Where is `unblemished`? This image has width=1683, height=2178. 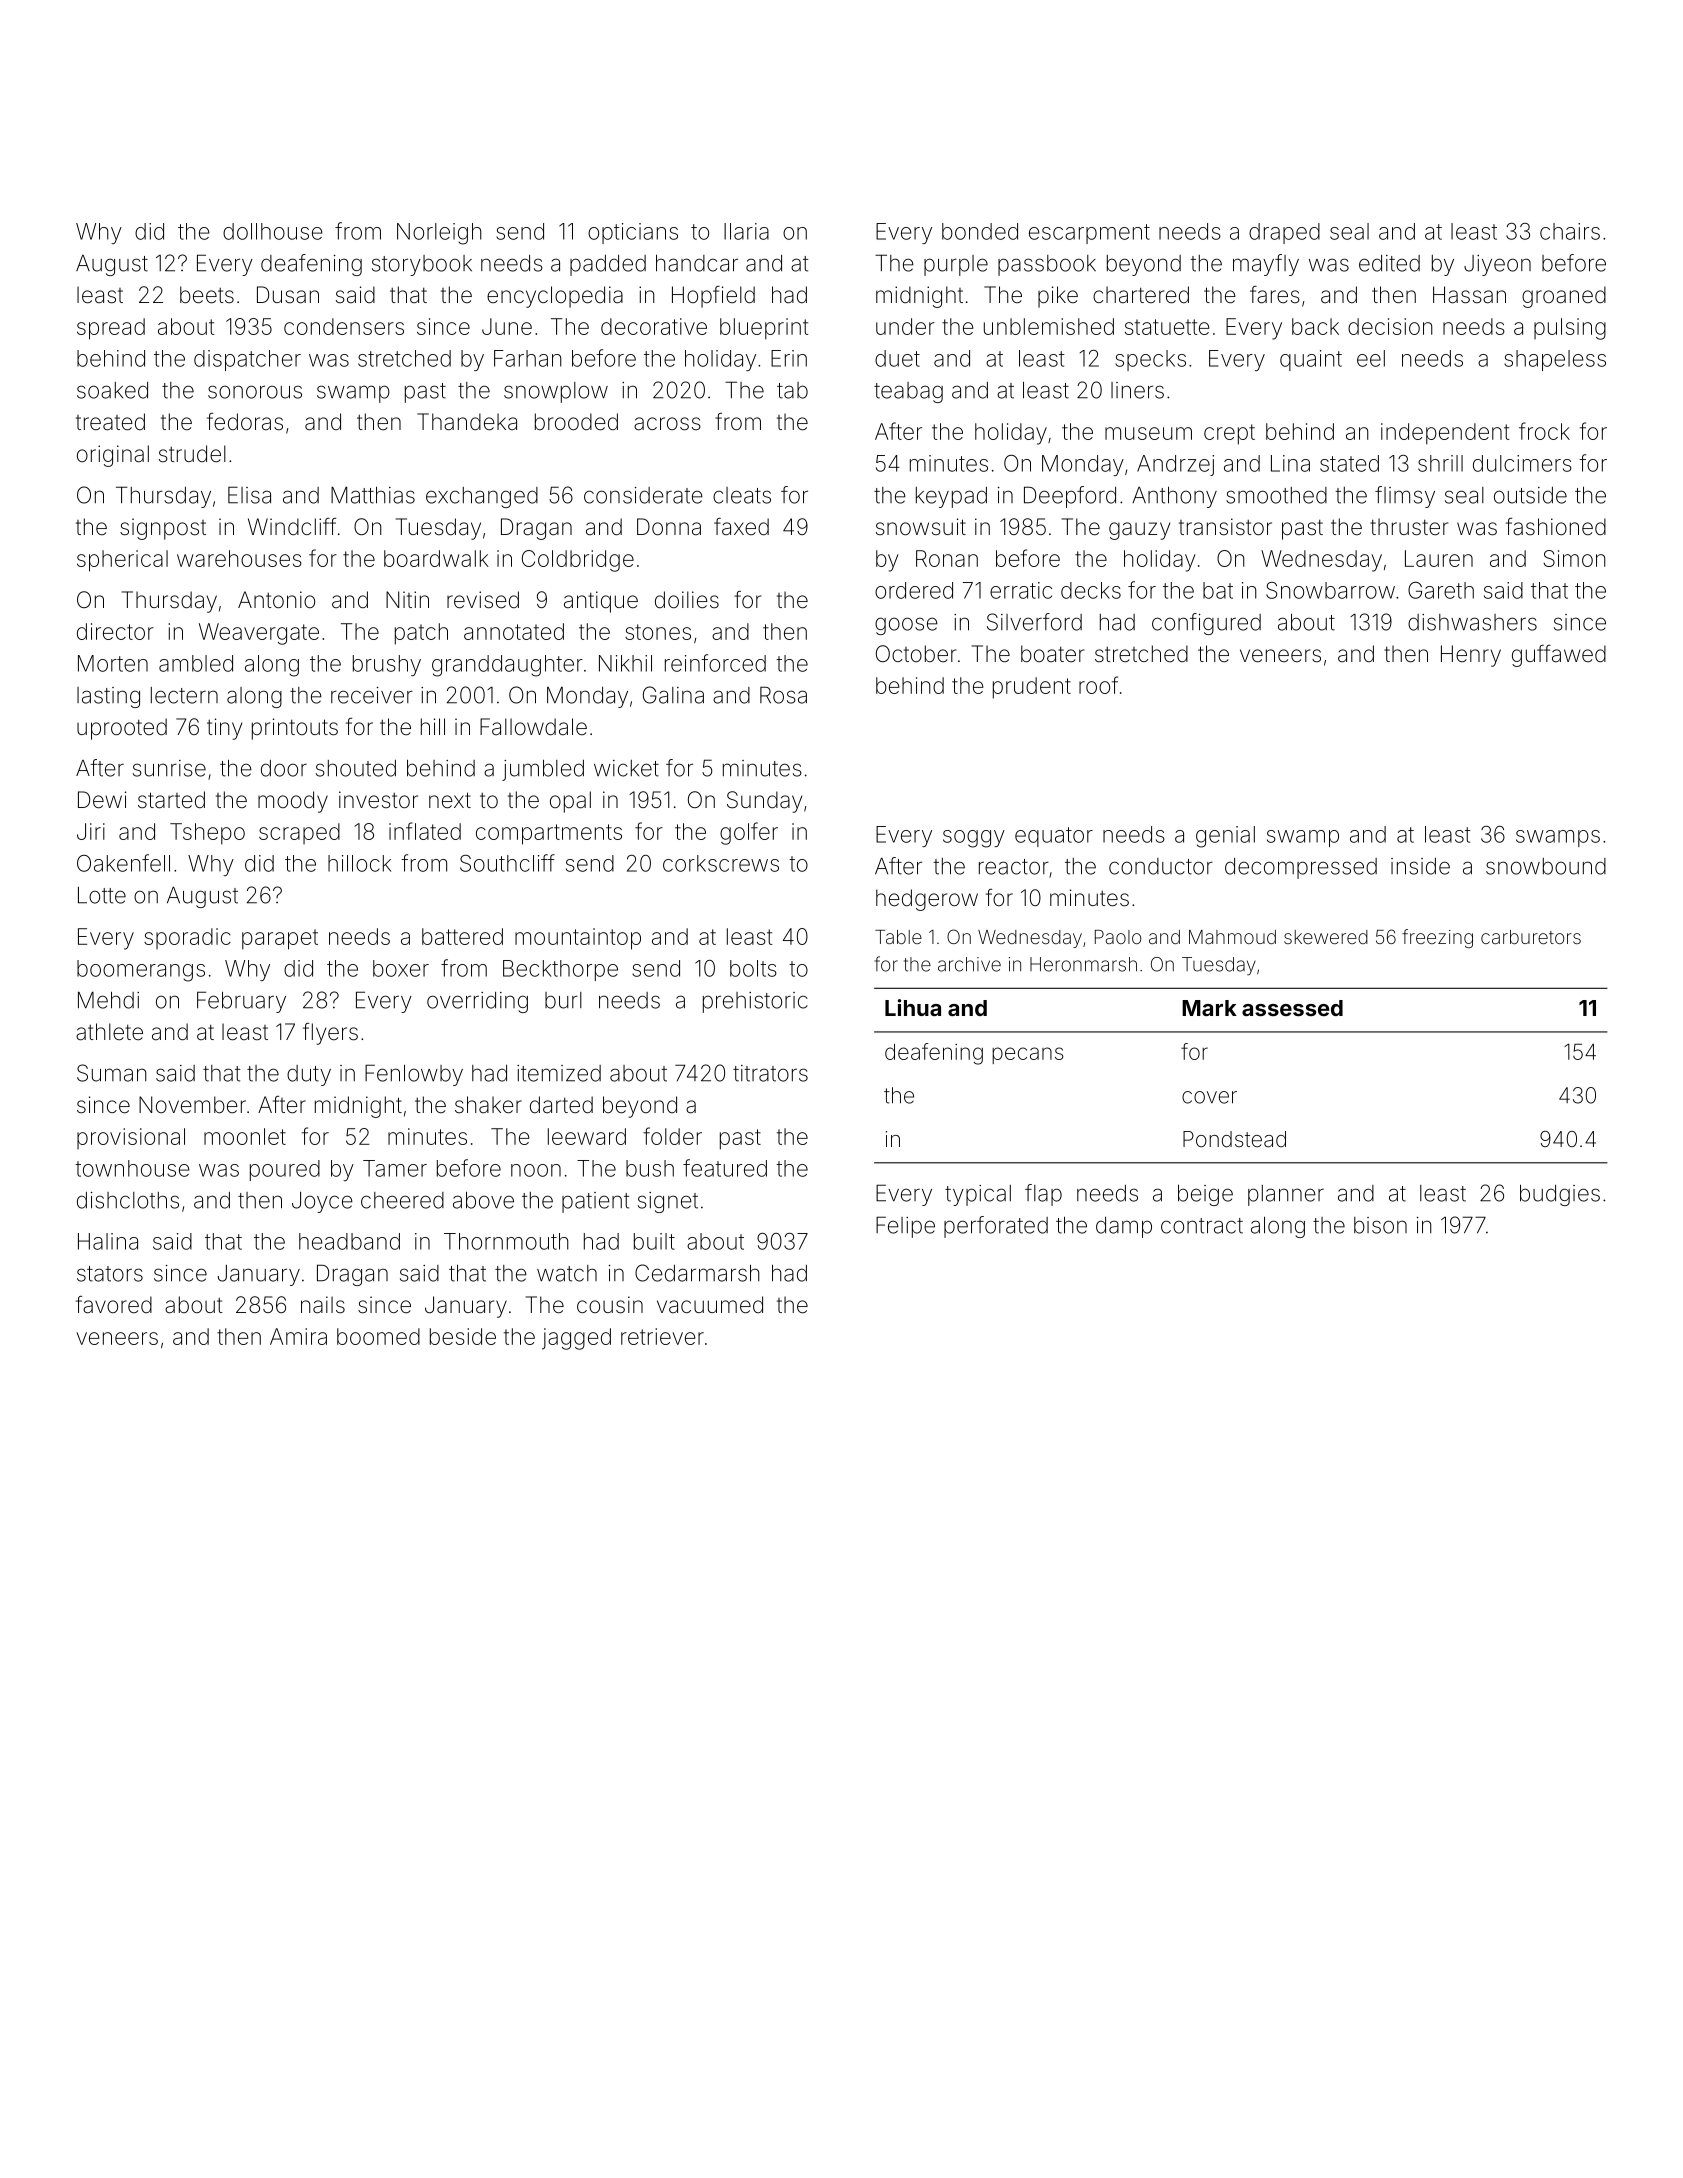
unblemished is located at coordinates (1049, 326).
